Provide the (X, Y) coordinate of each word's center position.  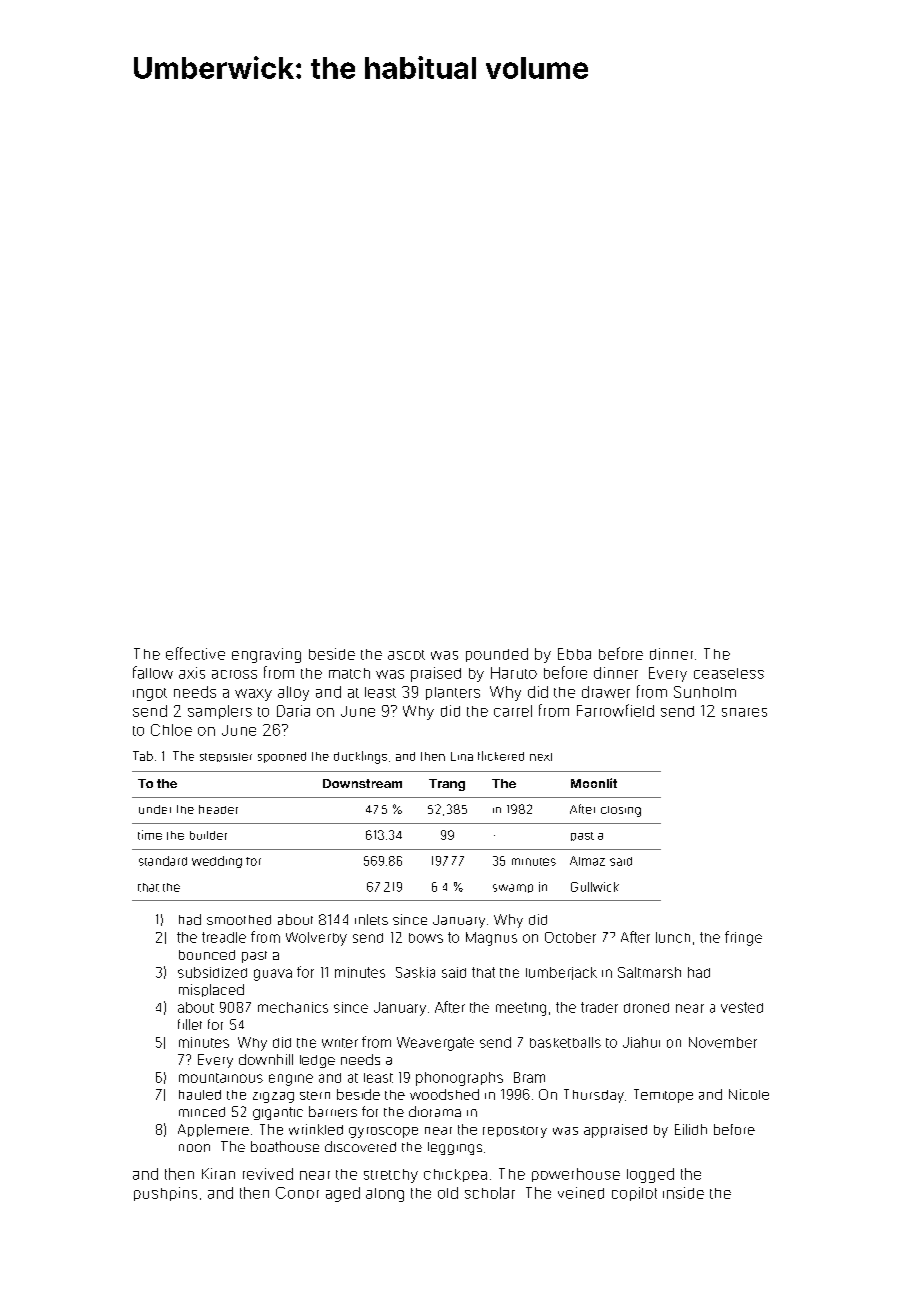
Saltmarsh (649, 972)
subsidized (212, 972)
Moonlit (594, 783)
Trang (447, 785)
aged (343, 1194)
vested (742, 1007)
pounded (497, 655)
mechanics (293, 1007)
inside (683, 1193)
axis (192, 673)
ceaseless (729, 673)
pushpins (165, 1194)
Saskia (415, 972)
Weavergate (435, 1044)
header (218, 809)
